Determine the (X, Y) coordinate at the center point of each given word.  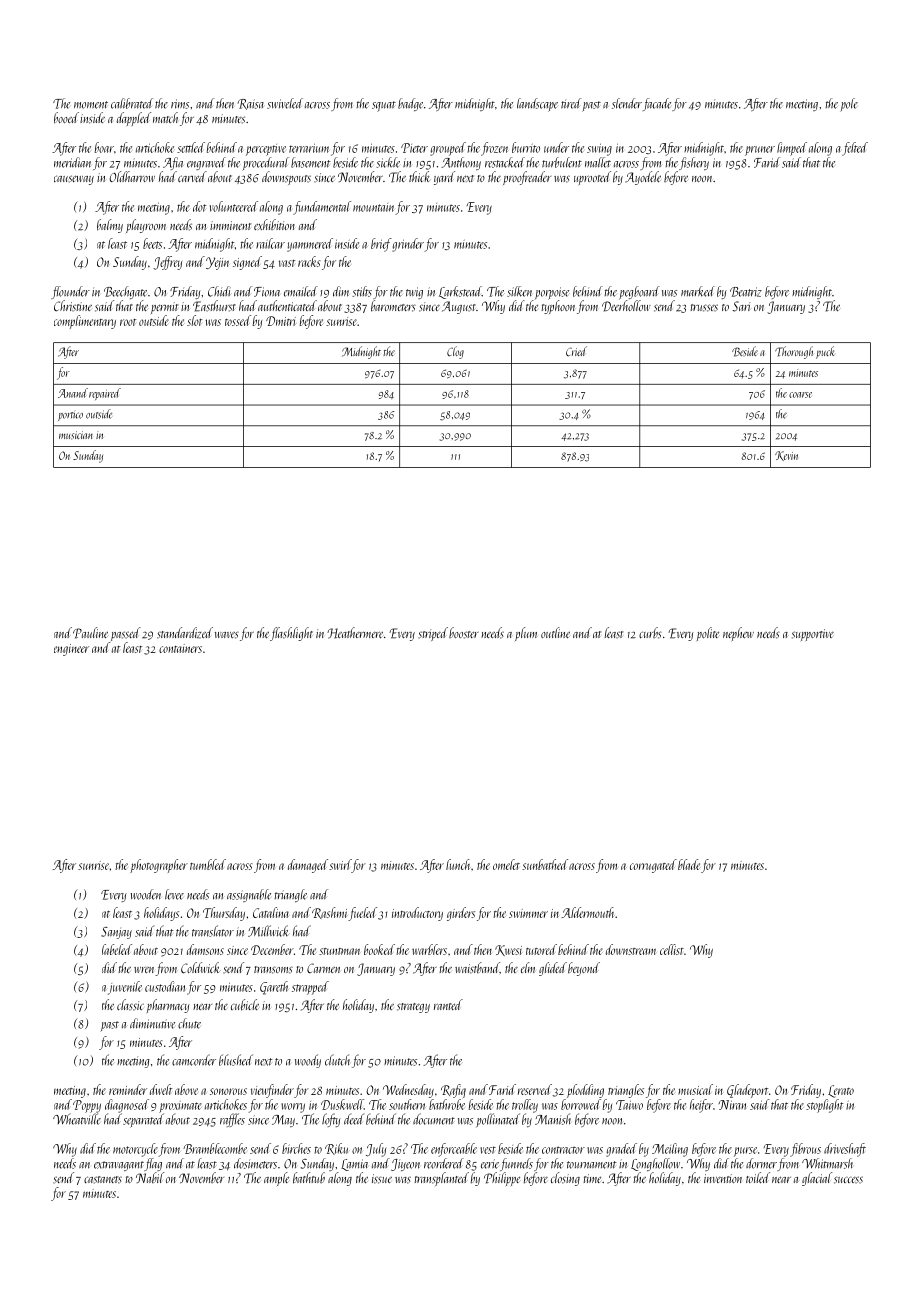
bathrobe (447, 1104)
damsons (205, 949)
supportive (813, 635)
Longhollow (655, 1164)
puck (825, 352)
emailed (301, 291)
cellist (672, 949)
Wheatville (77, 1119)
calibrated (132, 103)
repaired (105, 394)
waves (227, 635)
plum (526, 634)
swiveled (285, 103)
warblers (429, 949)
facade (657, 104)
